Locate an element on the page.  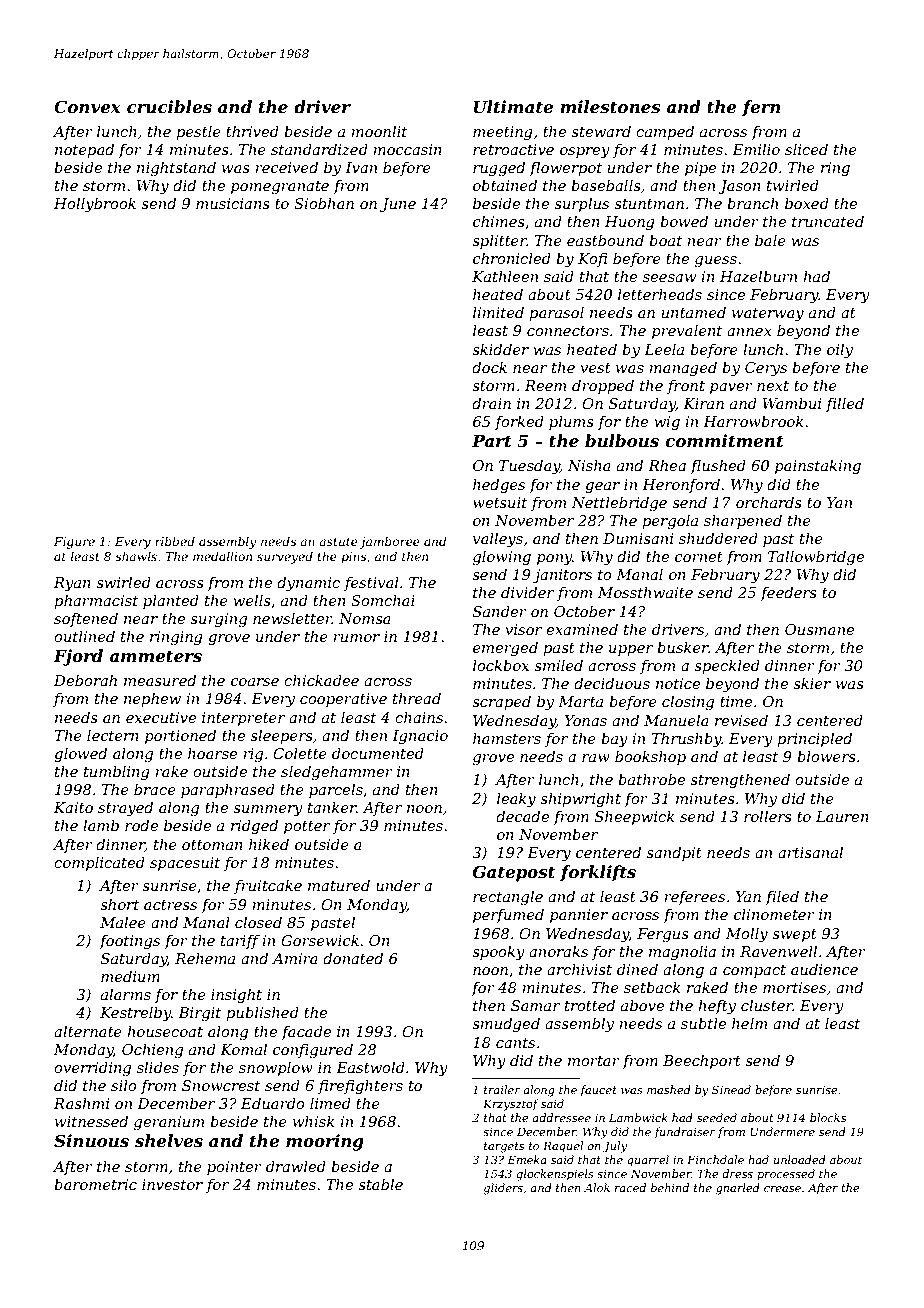
pointer is located at coordinates (234, 1168).
